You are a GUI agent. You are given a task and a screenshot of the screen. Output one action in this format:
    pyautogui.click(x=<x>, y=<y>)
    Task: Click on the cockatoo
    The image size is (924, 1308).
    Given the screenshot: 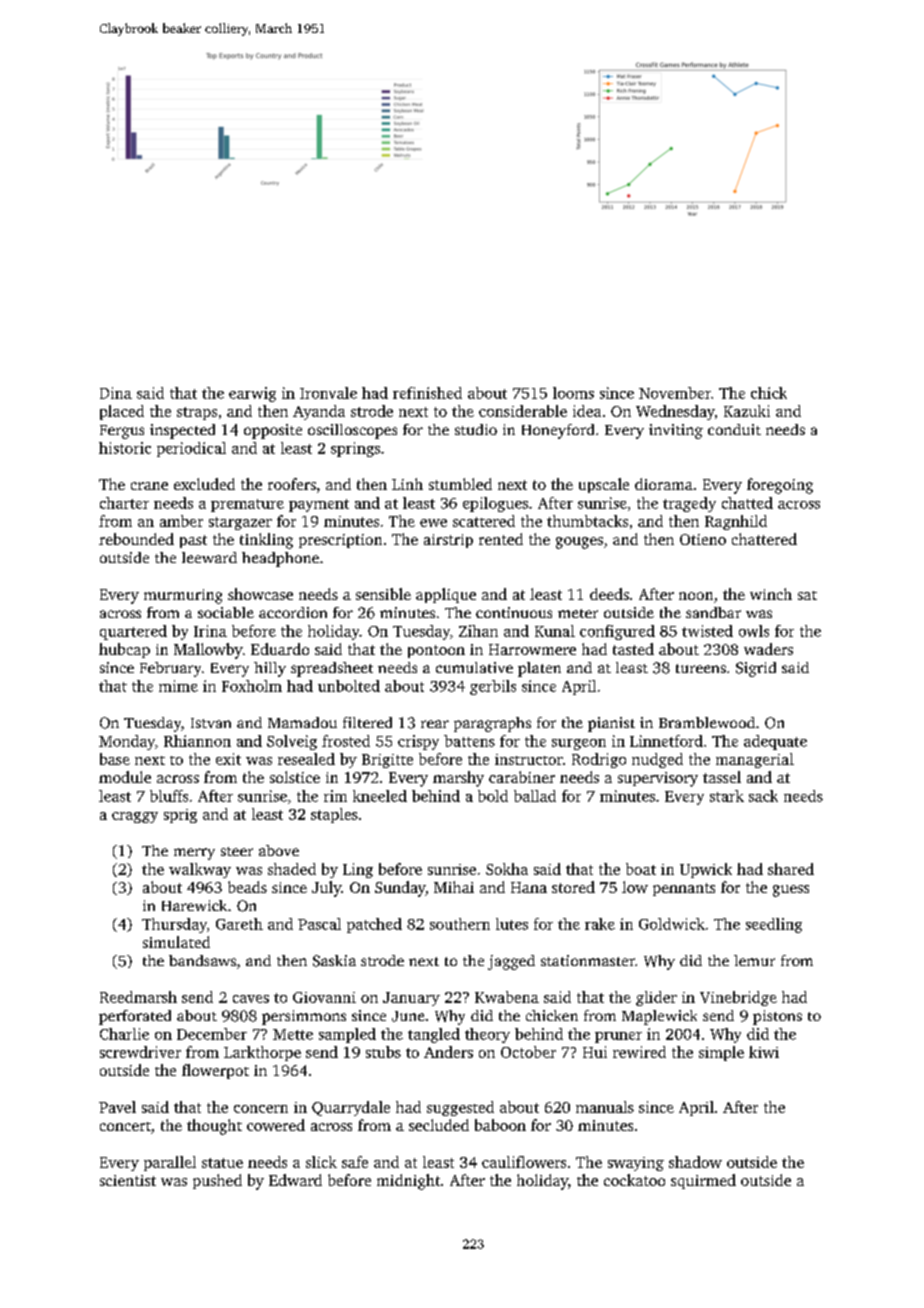 What is the action you would take?
    pyautogui.click(x=634, y=1180)
